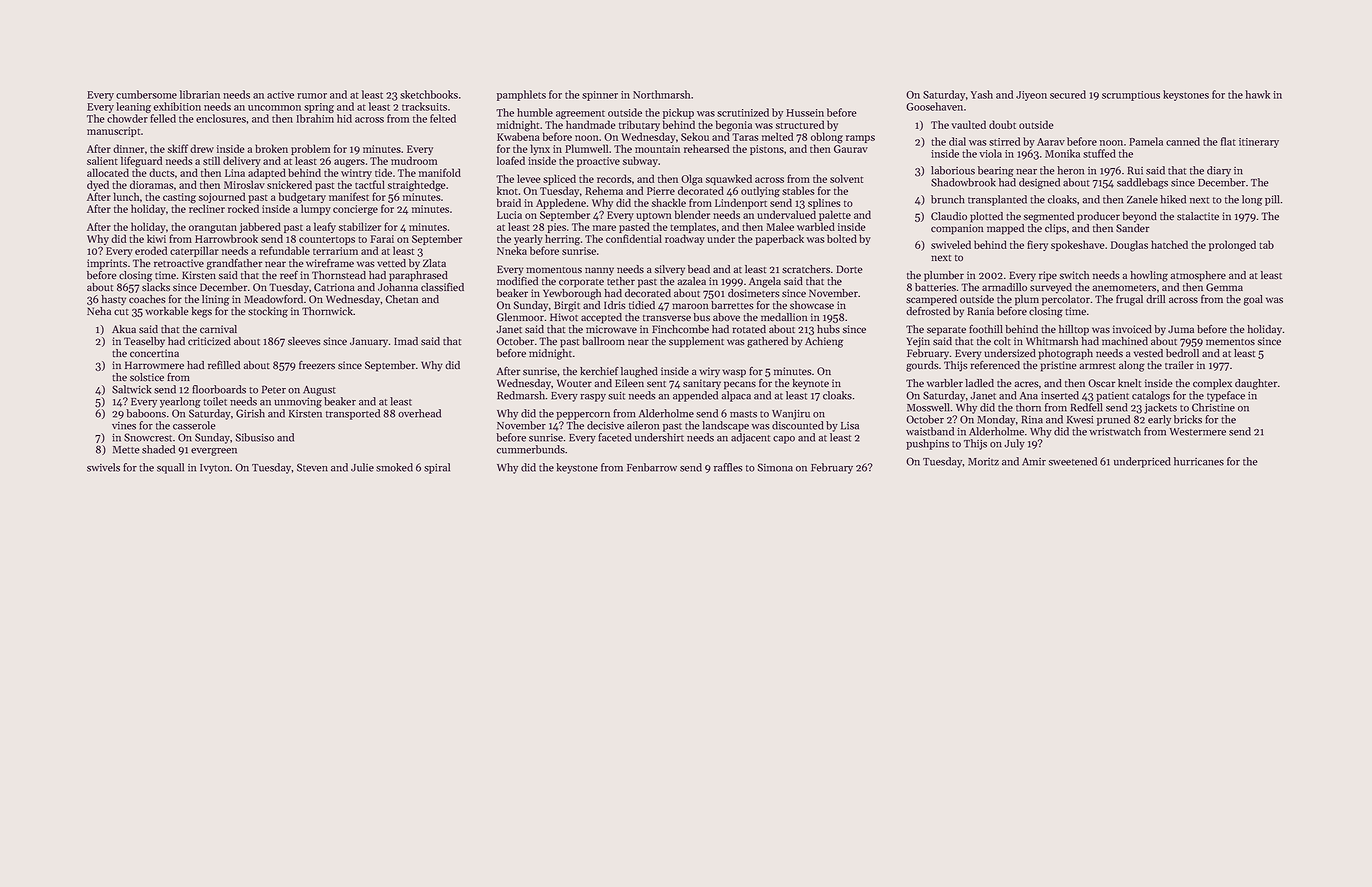  I want to click on Sibusiso, so click(255, 437).
